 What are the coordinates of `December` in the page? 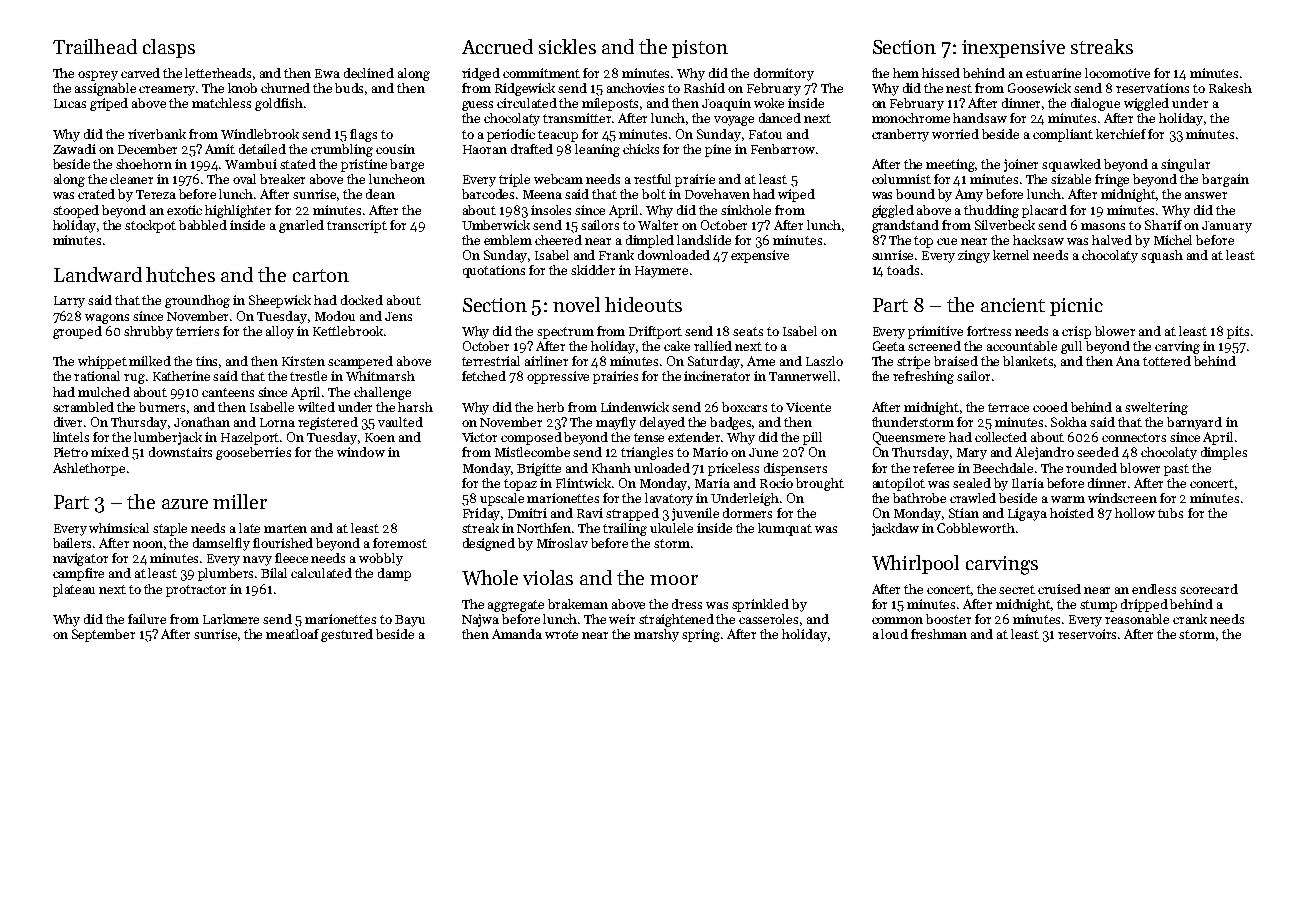 It's located at (147, 149).
